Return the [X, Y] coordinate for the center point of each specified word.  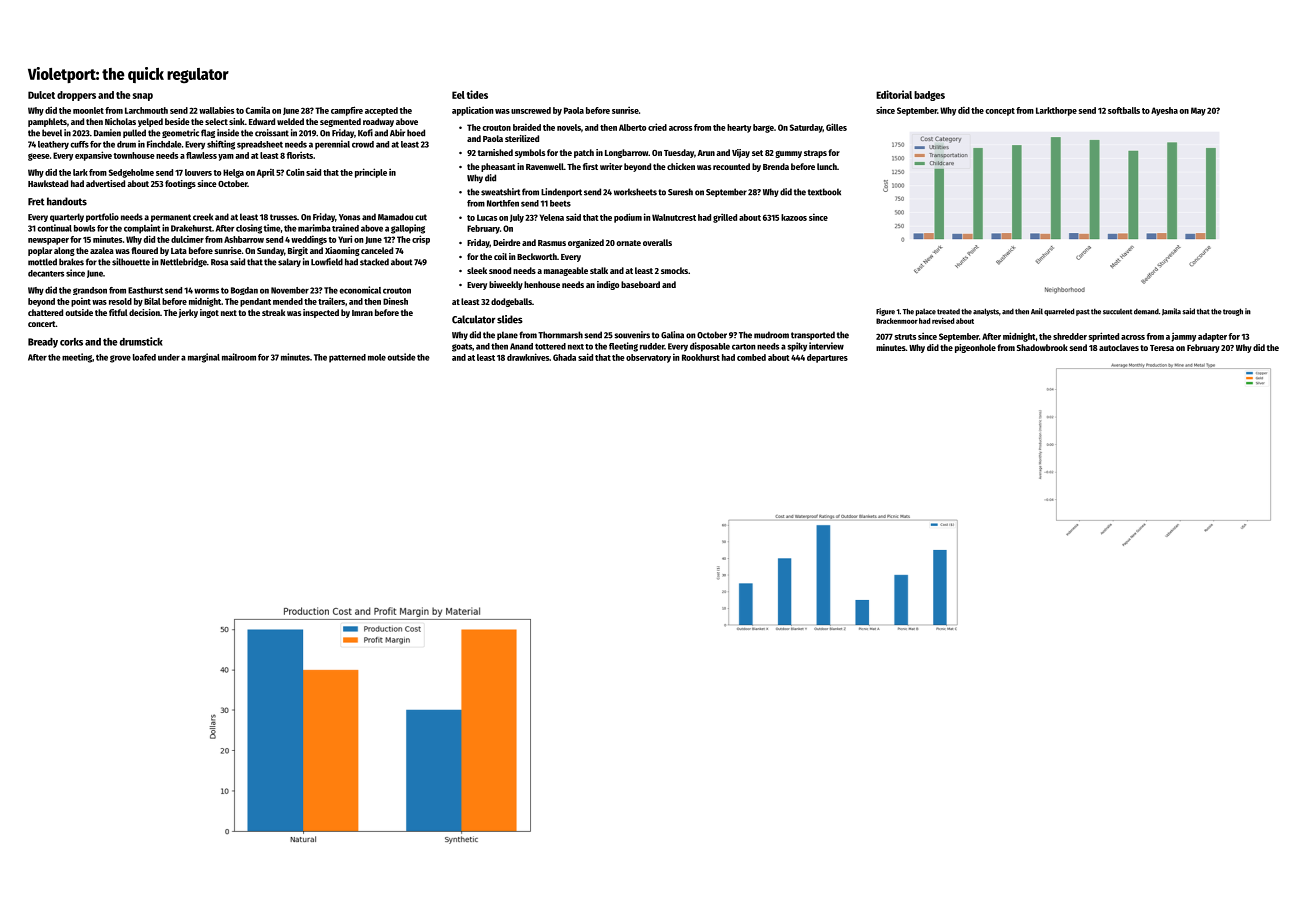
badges [929, 96]
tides [477, 94]
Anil [1037, 311]
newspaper [48, 241]
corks [71, 342]
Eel [458, 95]
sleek [477, 270]
